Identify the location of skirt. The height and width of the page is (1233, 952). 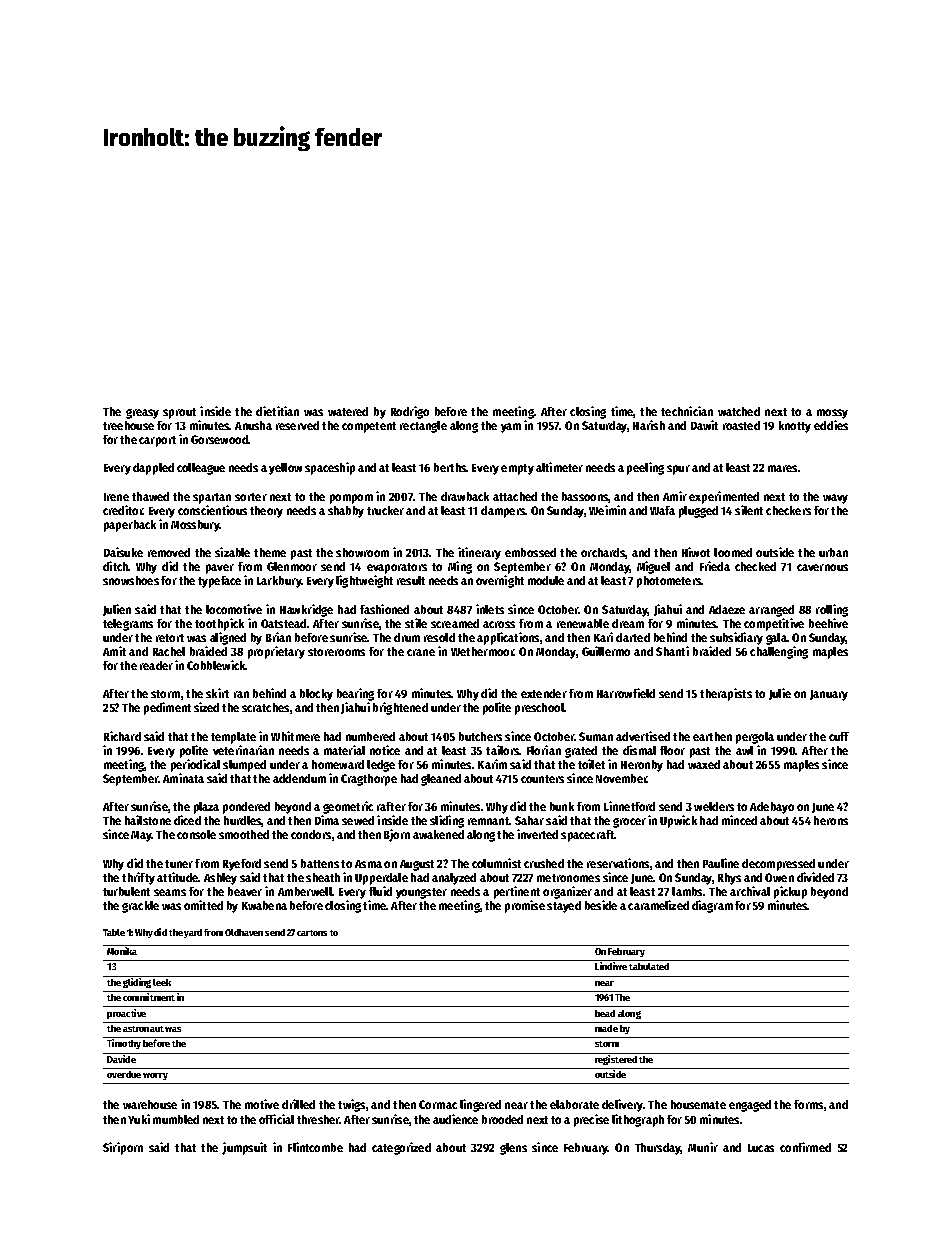
(217, 693).
